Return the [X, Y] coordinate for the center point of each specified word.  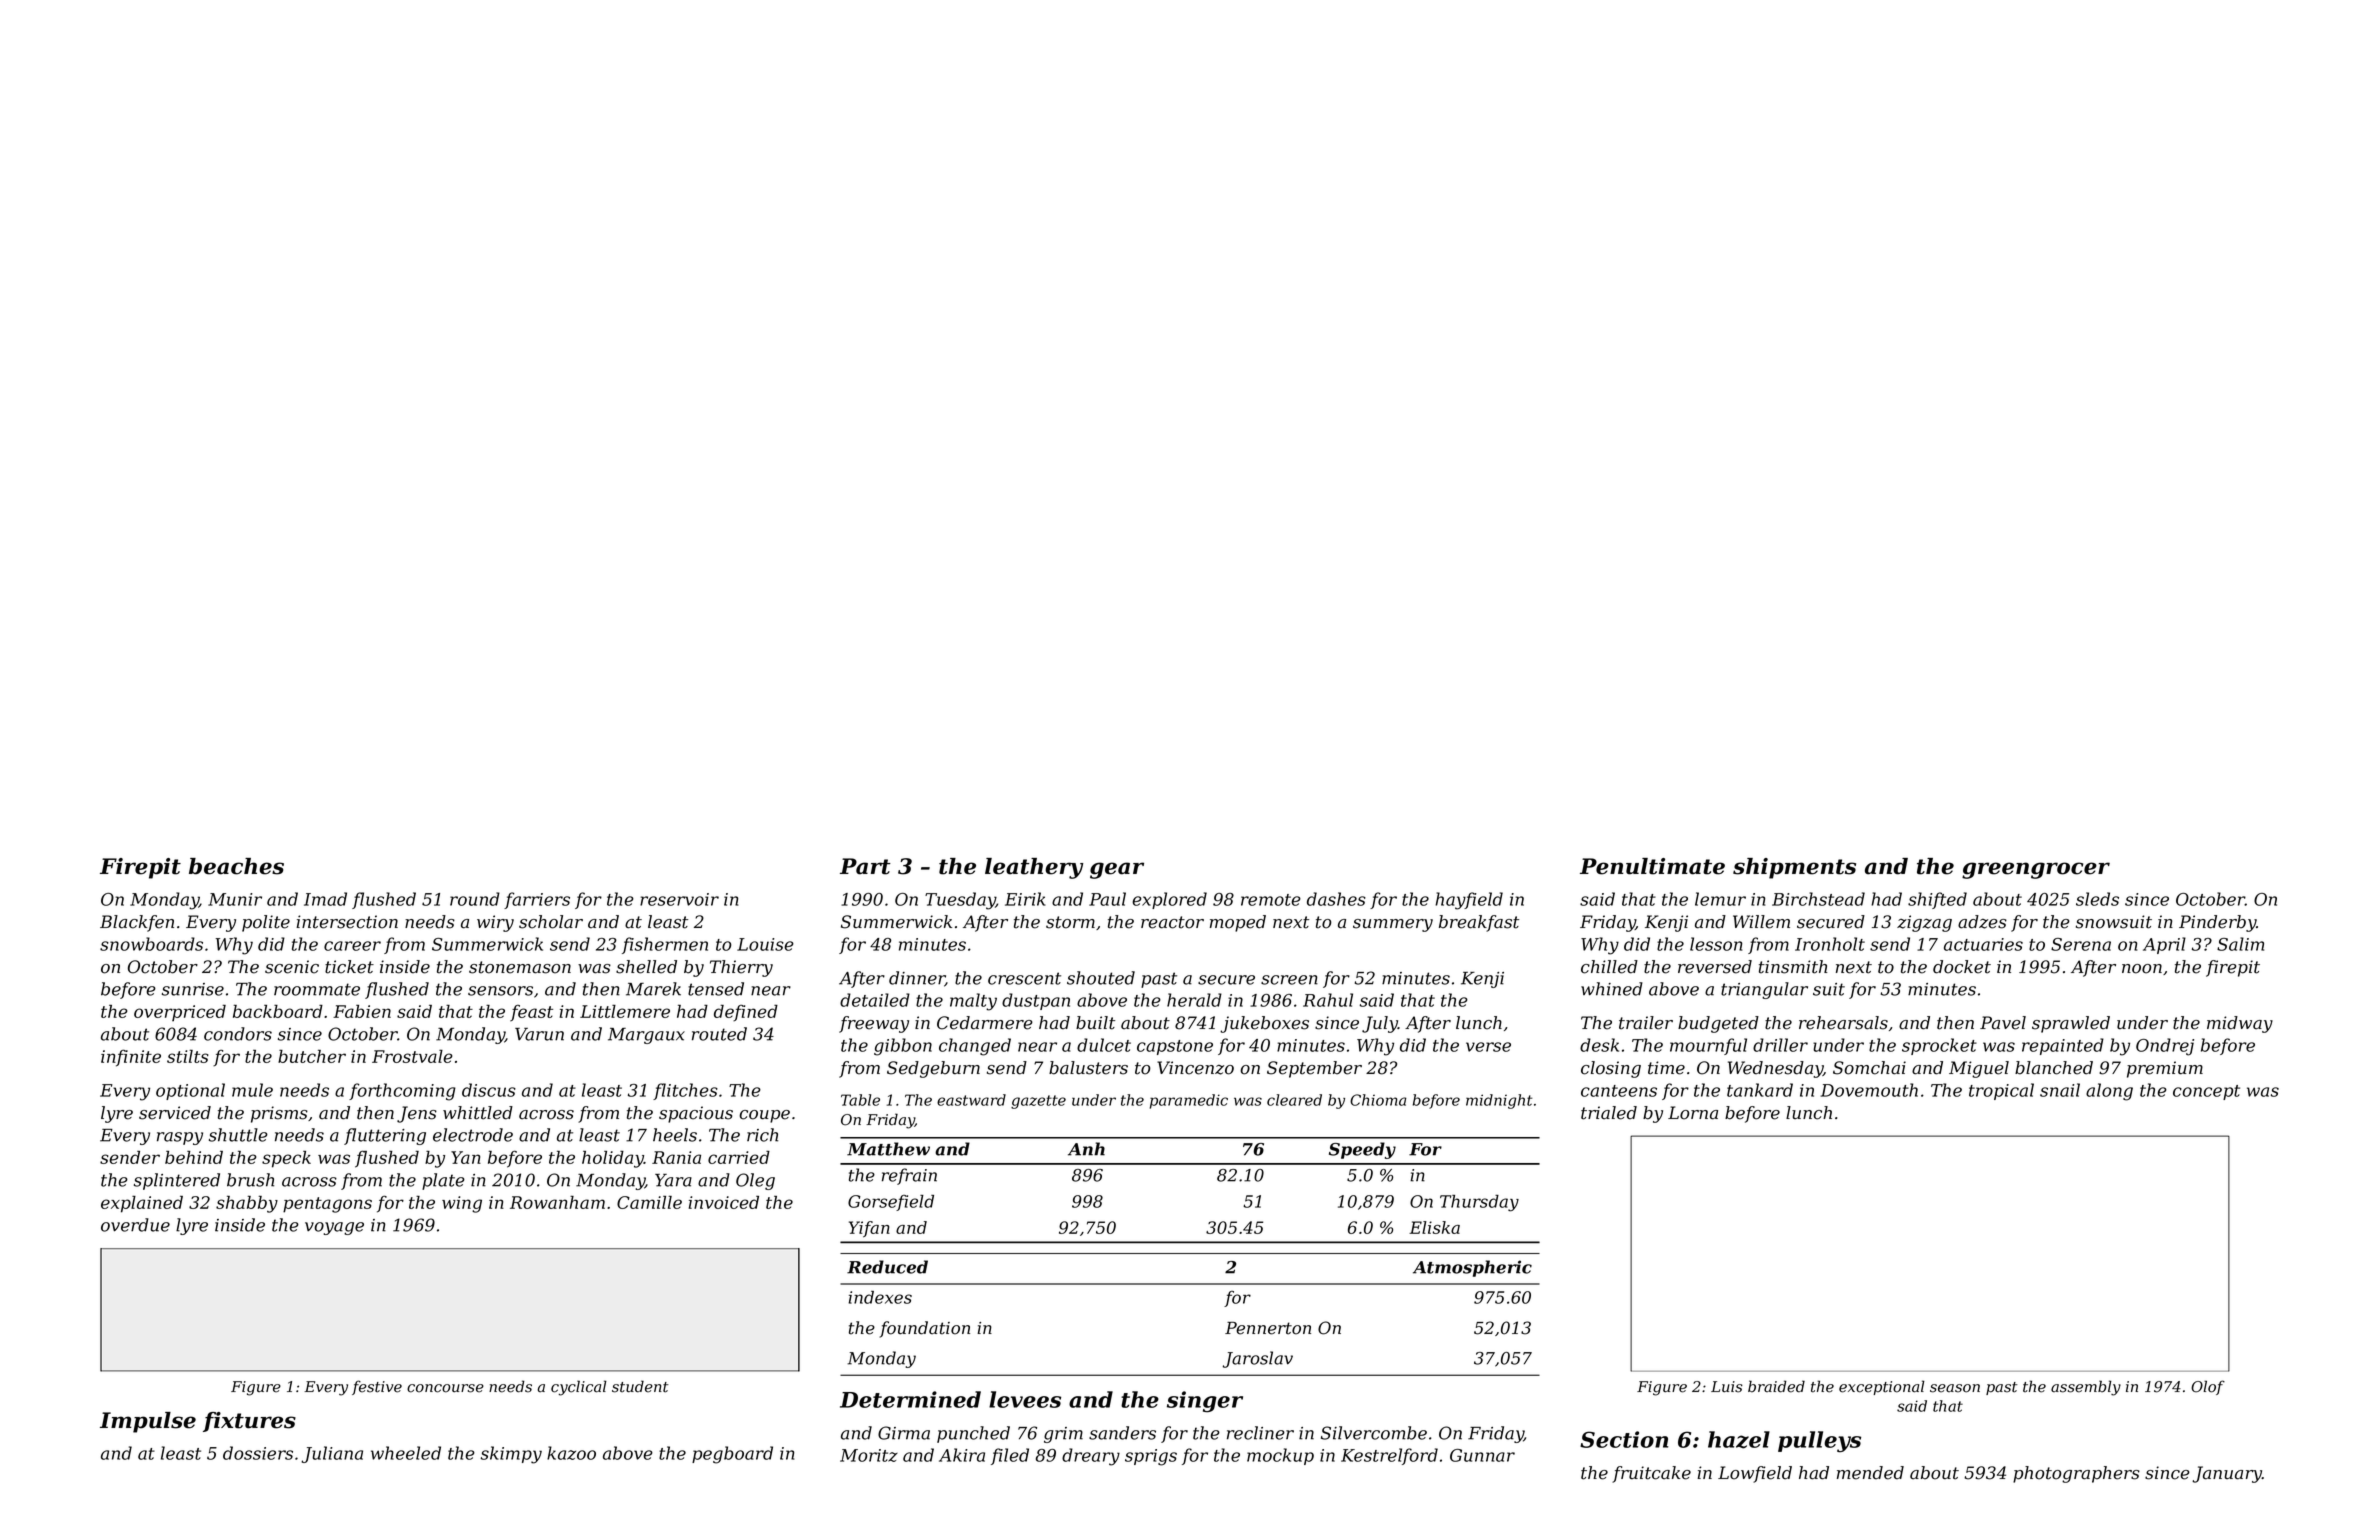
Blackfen [137, 923]
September [1314, 1069]
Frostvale [412, 1056]
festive [377, 1387]
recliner [1260, 1433]
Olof [2208, 1387]
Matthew [888, 1149]
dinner [917, 979]
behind [194, 1157]
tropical [2001, 1091]
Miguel [1979, 1069]
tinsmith [1793, 967]
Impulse [148, 1422]
